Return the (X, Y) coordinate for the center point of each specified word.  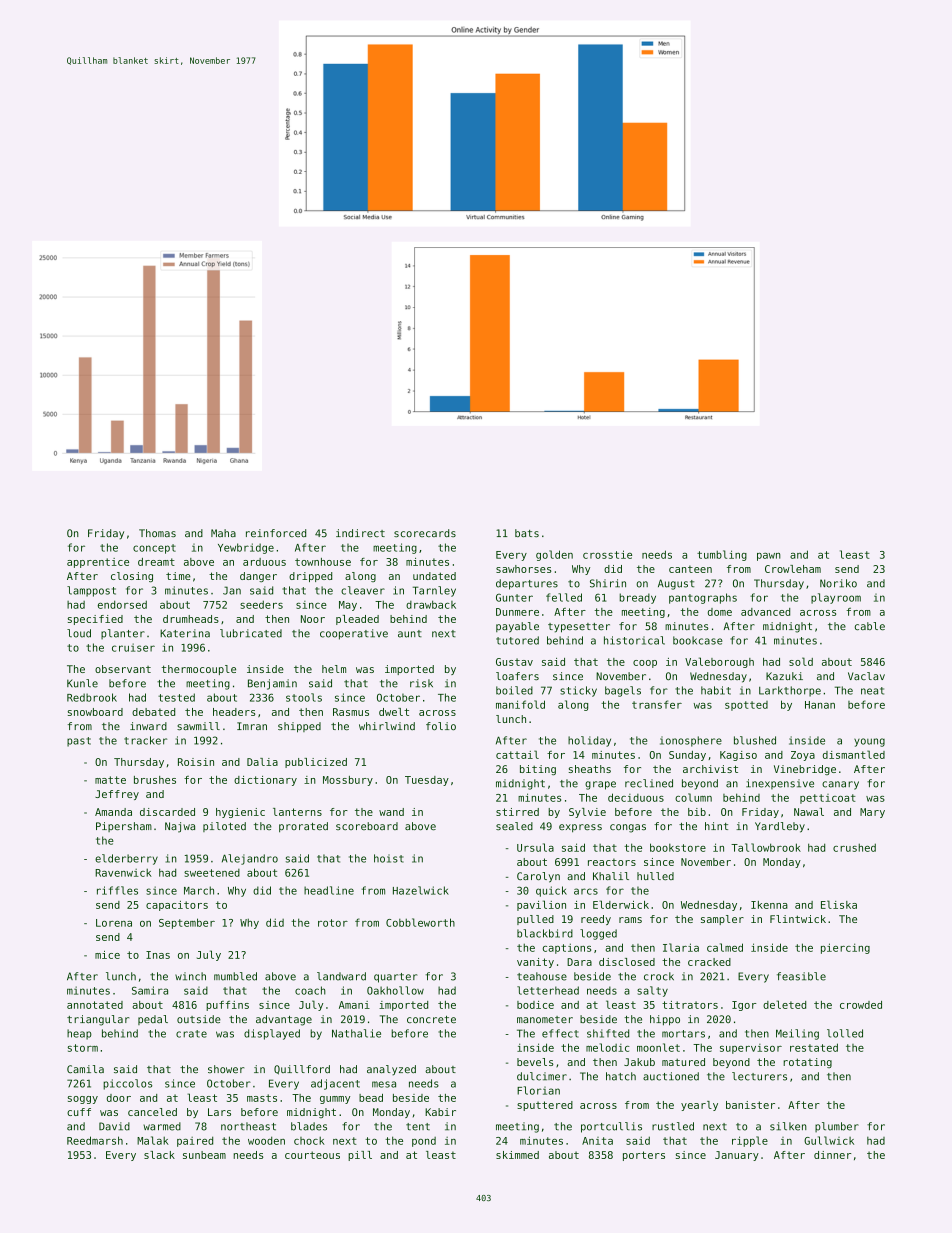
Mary (872, 813)
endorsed (122, 604)
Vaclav (866, 676)
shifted (608, 1033)
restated (814, 1047)
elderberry (126, 859)
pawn (769, 557)
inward (148, 726)
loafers (517, 676)
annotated (95, 1005)
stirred (517, 812)
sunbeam (204, 1155)
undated (434, 576)
